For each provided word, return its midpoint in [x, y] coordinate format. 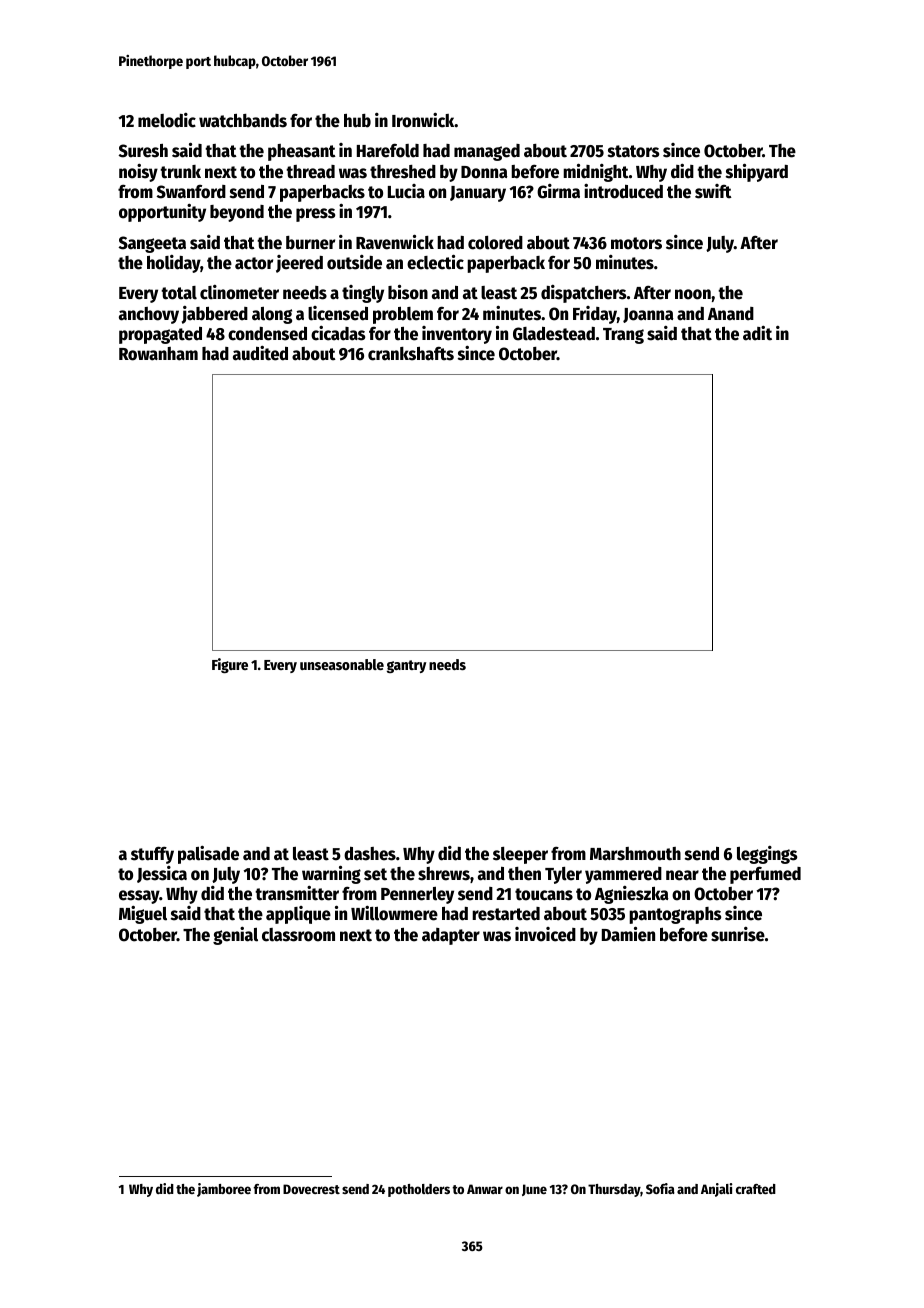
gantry [406, 666]
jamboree [224, 1190]
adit [757, 333]
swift [713, 191]
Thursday [614, 1190]
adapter [451, 936]
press [315, 215]
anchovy [149, 315]
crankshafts [411, 353]
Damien [628, 934]
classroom [298, 935]
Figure [230, 665]
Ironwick [423, 120]
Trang [623, 336]
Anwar [485, 1189]
